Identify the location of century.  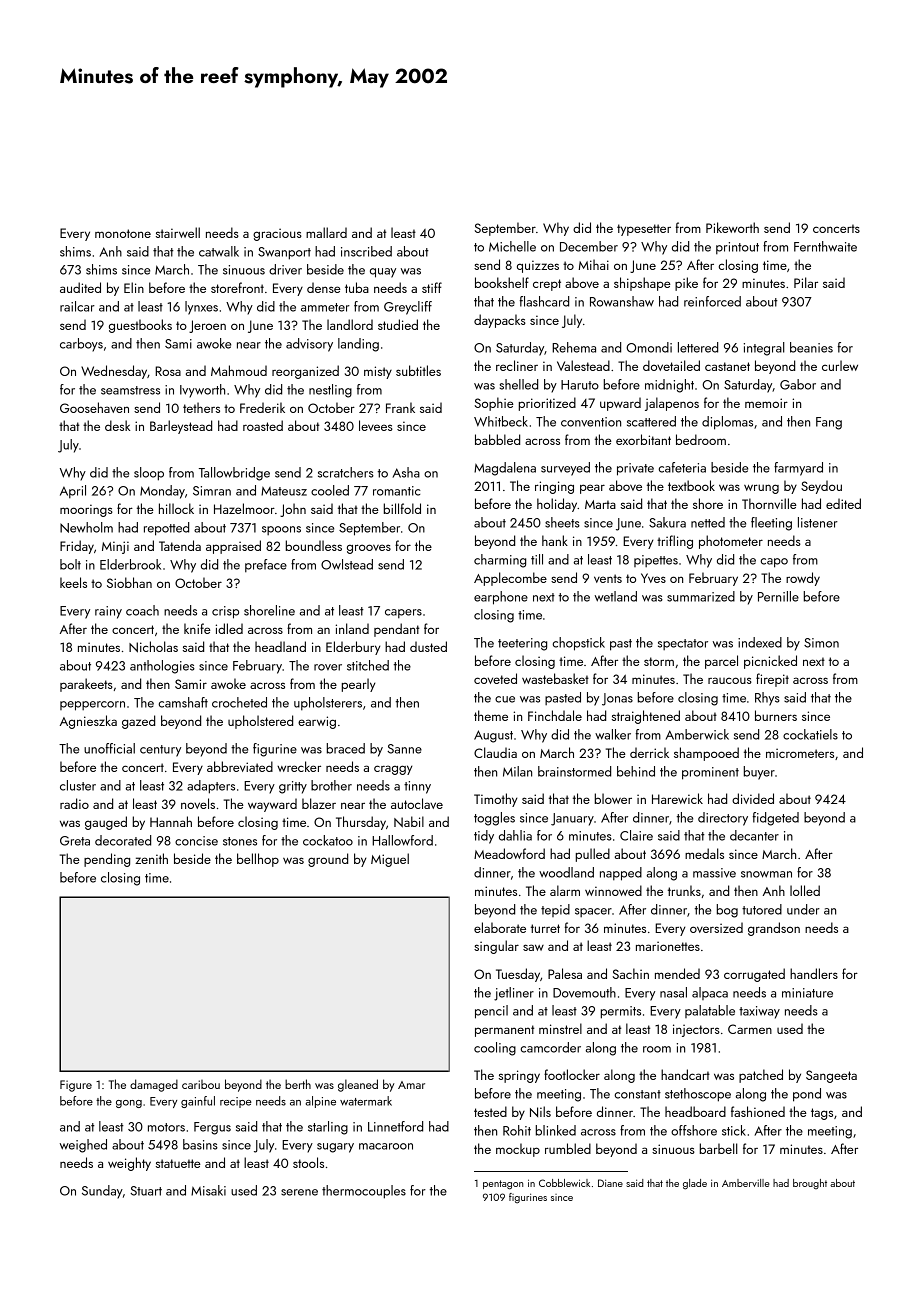
(160, 751).
